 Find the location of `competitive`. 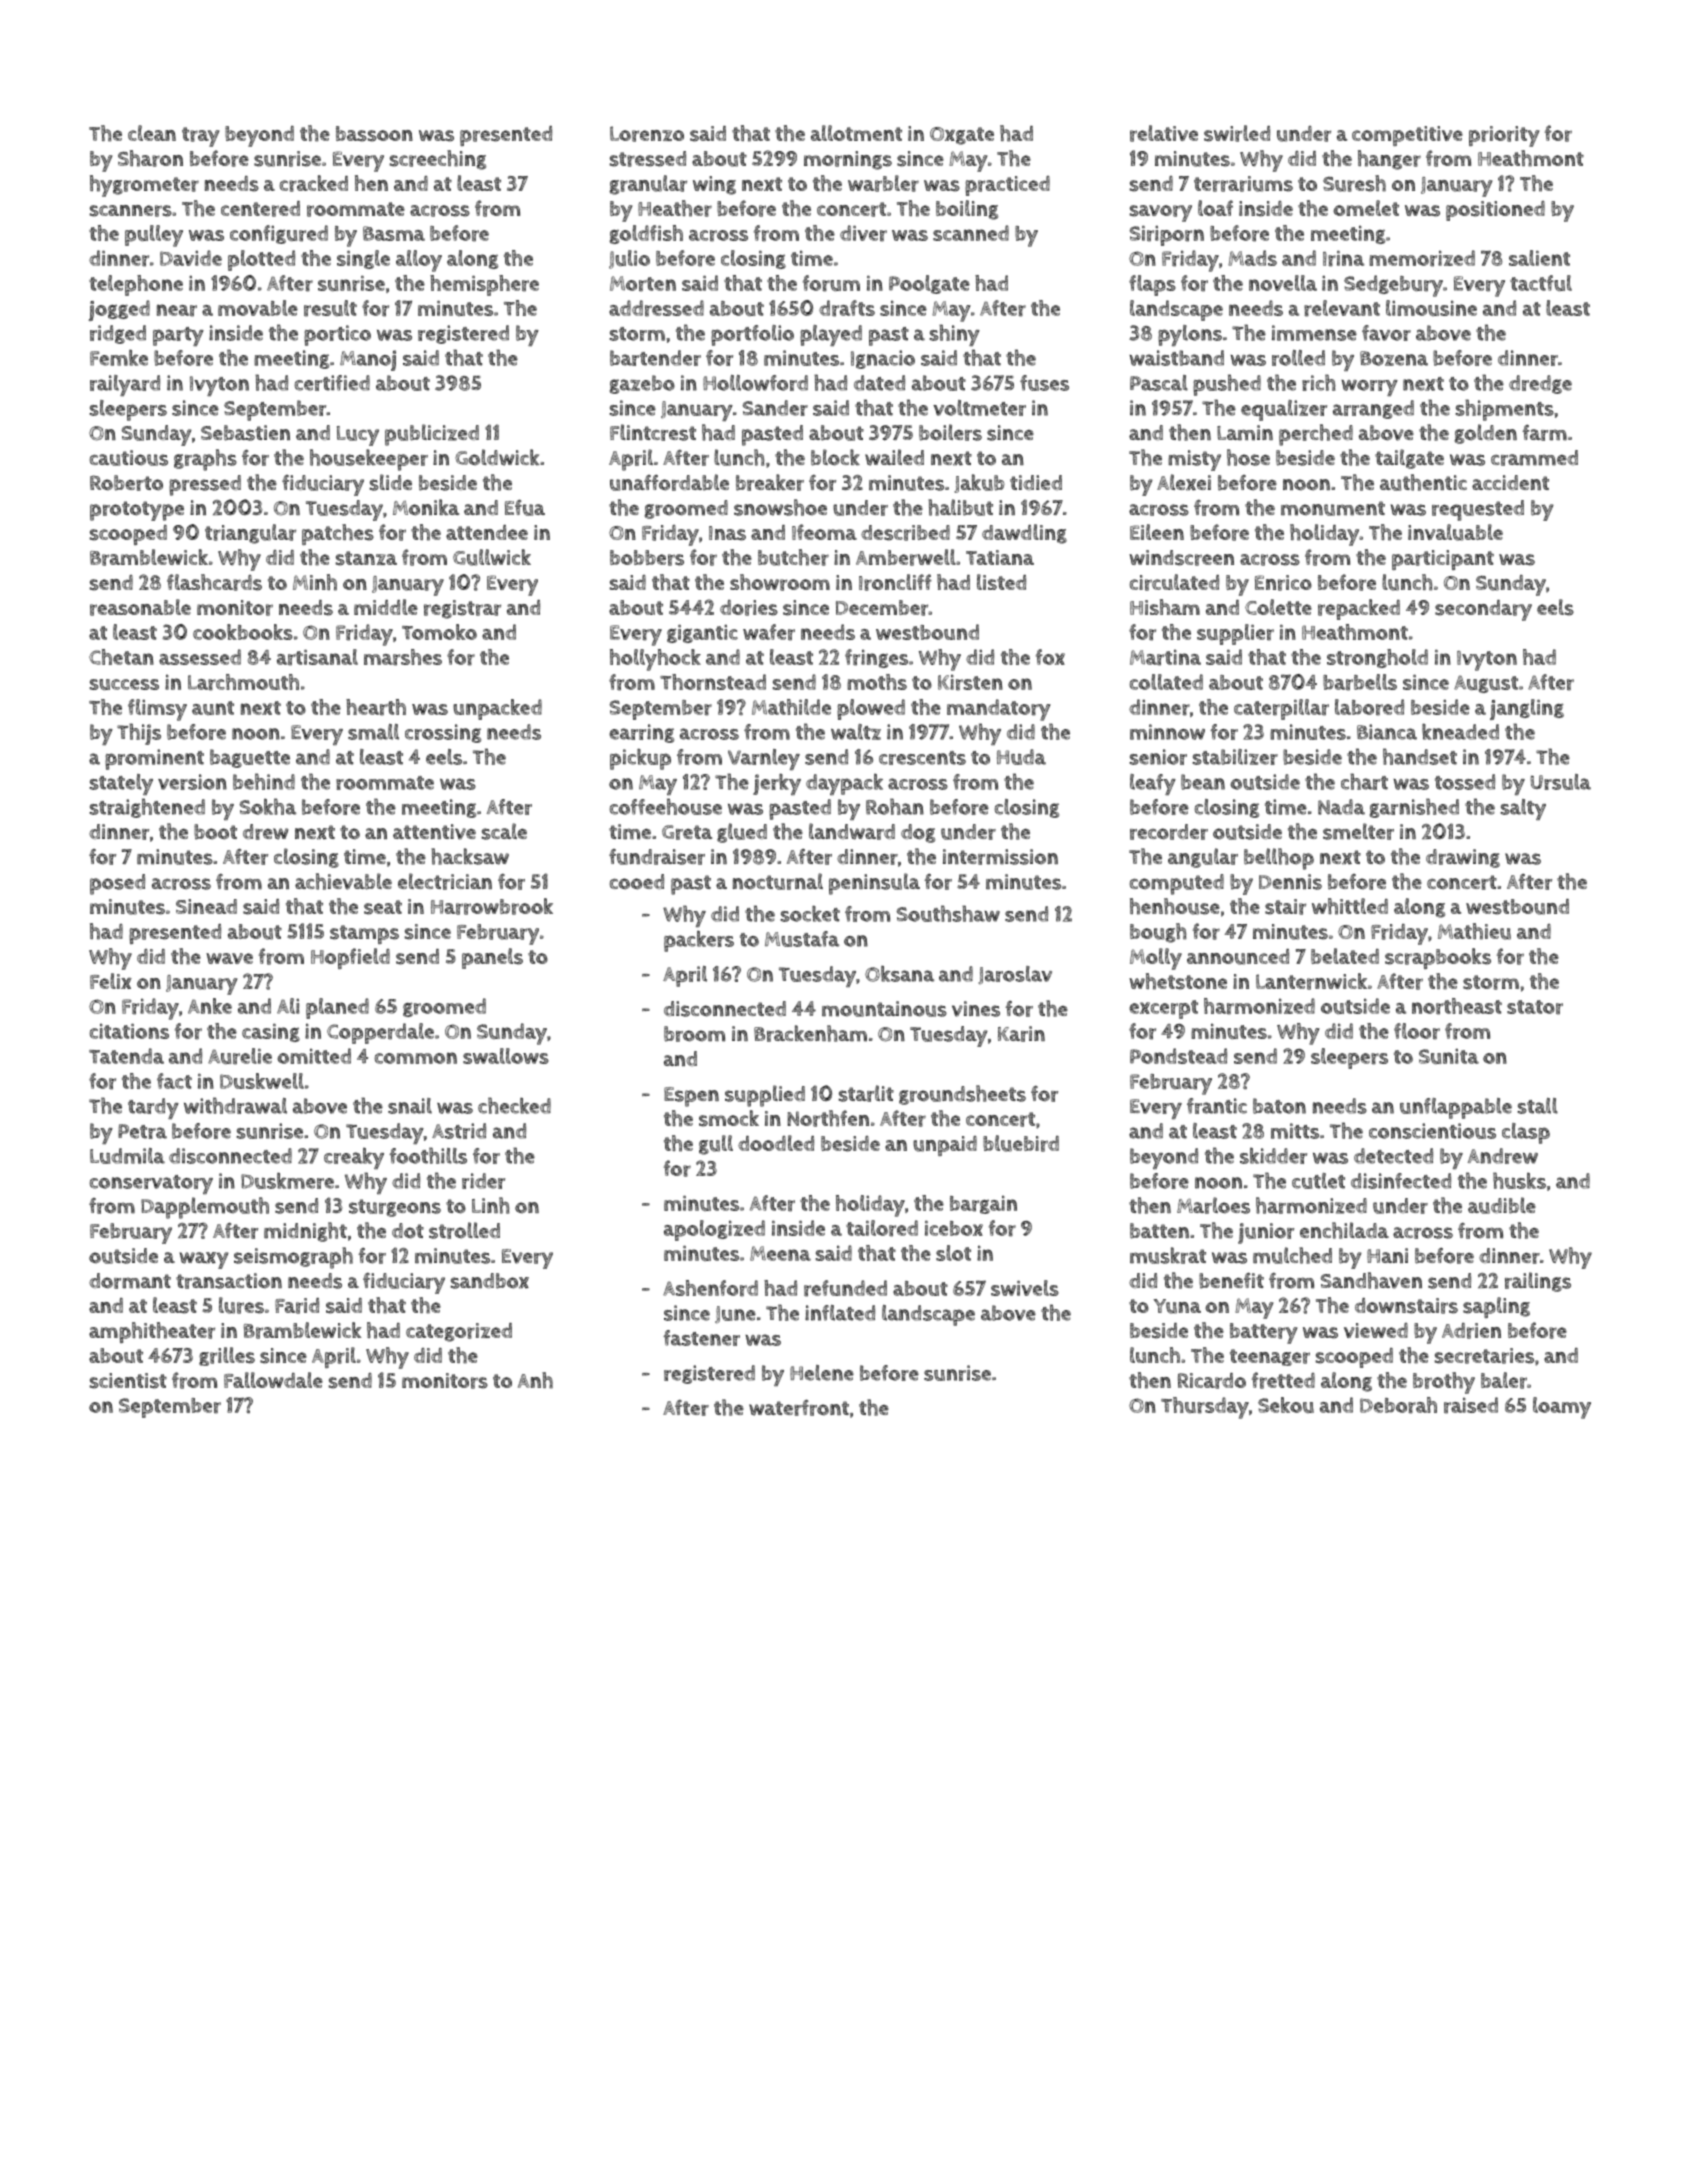

competitive is located at coordinates (1407, 136).
